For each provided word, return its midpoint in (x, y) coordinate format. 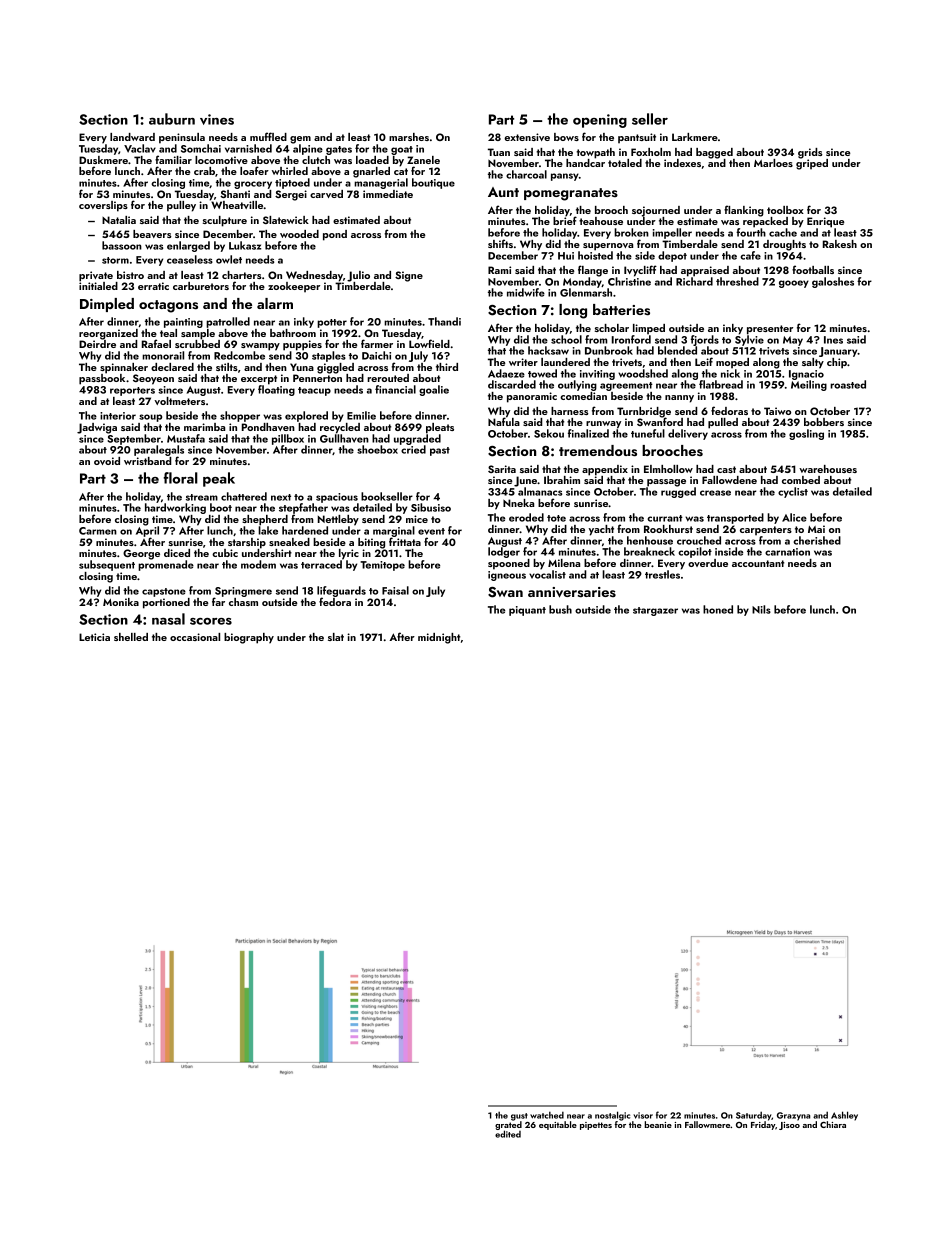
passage (666, 483)
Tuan (499, 152)
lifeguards (341, 592)
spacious (337, 498)
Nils (761, 609)
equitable (558, 1125)
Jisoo (789, 1126)
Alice (794, 517)
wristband (147, 461)
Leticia (94, 637)
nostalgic (612, 1116)
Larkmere (695, 137)
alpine (308, 149)
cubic (225, 553)
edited (508, 1134)
